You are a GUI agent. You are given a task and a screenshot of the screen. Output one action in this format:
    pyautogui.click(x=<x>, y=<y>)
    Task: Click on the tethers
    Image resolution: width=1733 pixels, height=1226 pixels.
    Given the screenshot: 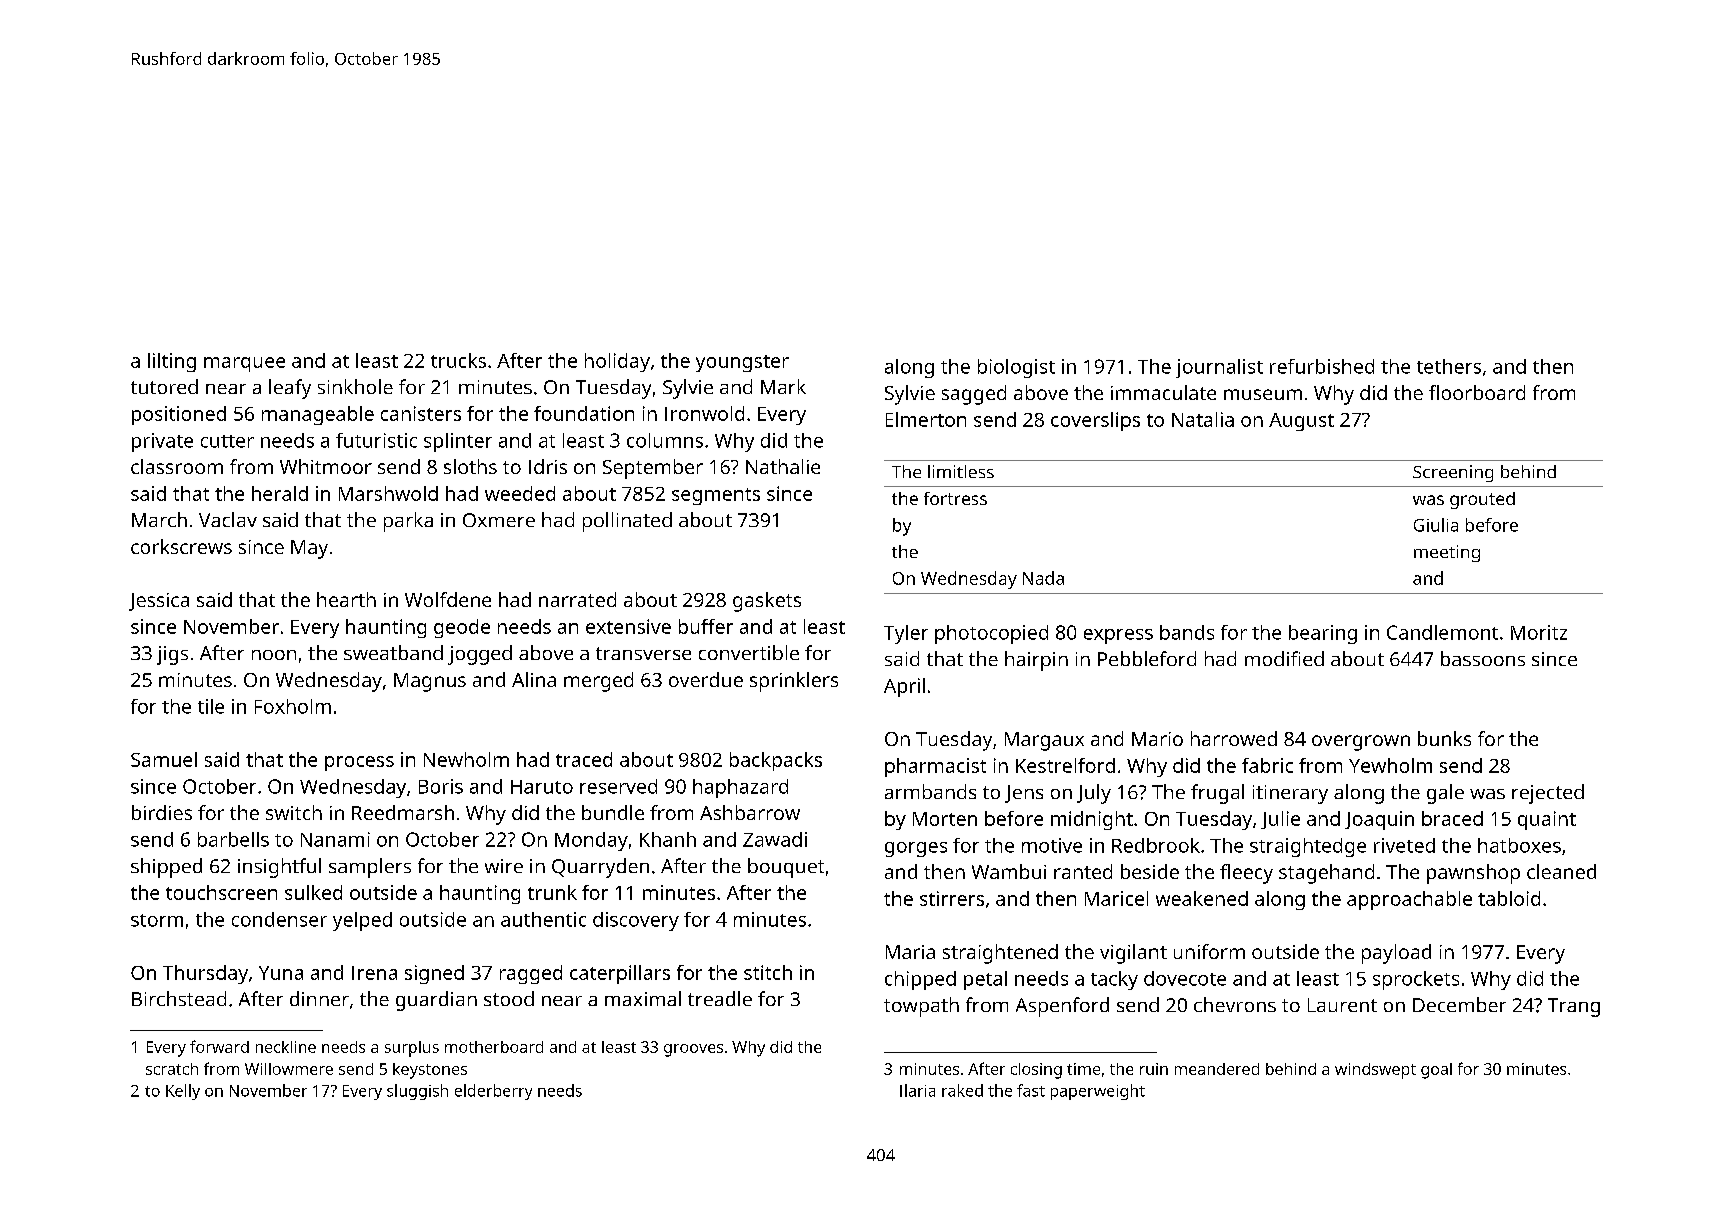 What is the action you would take?
    pyautogui.click(x=1449, y=366)
